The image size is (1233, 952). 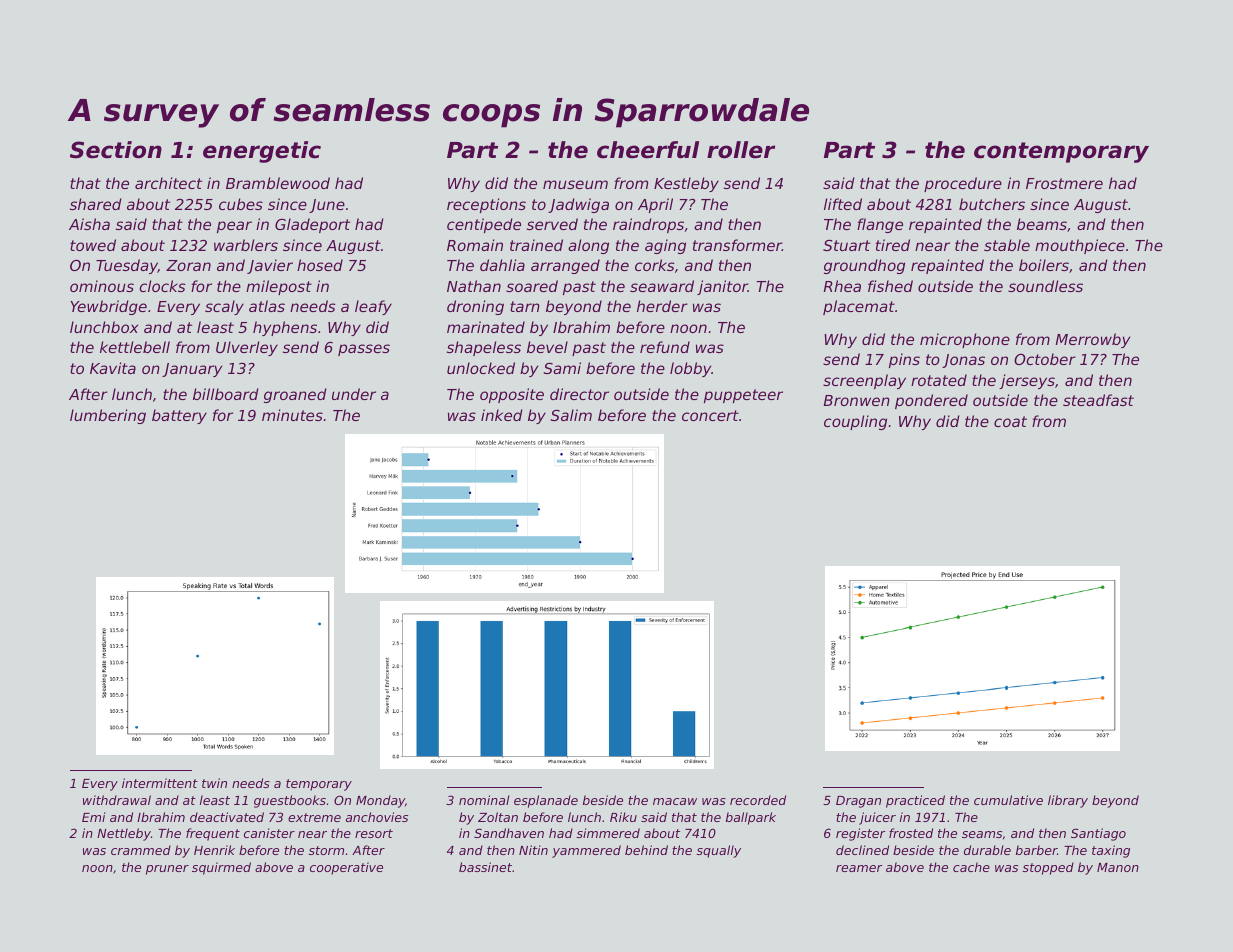 What do you see at coordinates (116, 150) in the screenshot?
I see `Section` at bounding box center [116, 150].
